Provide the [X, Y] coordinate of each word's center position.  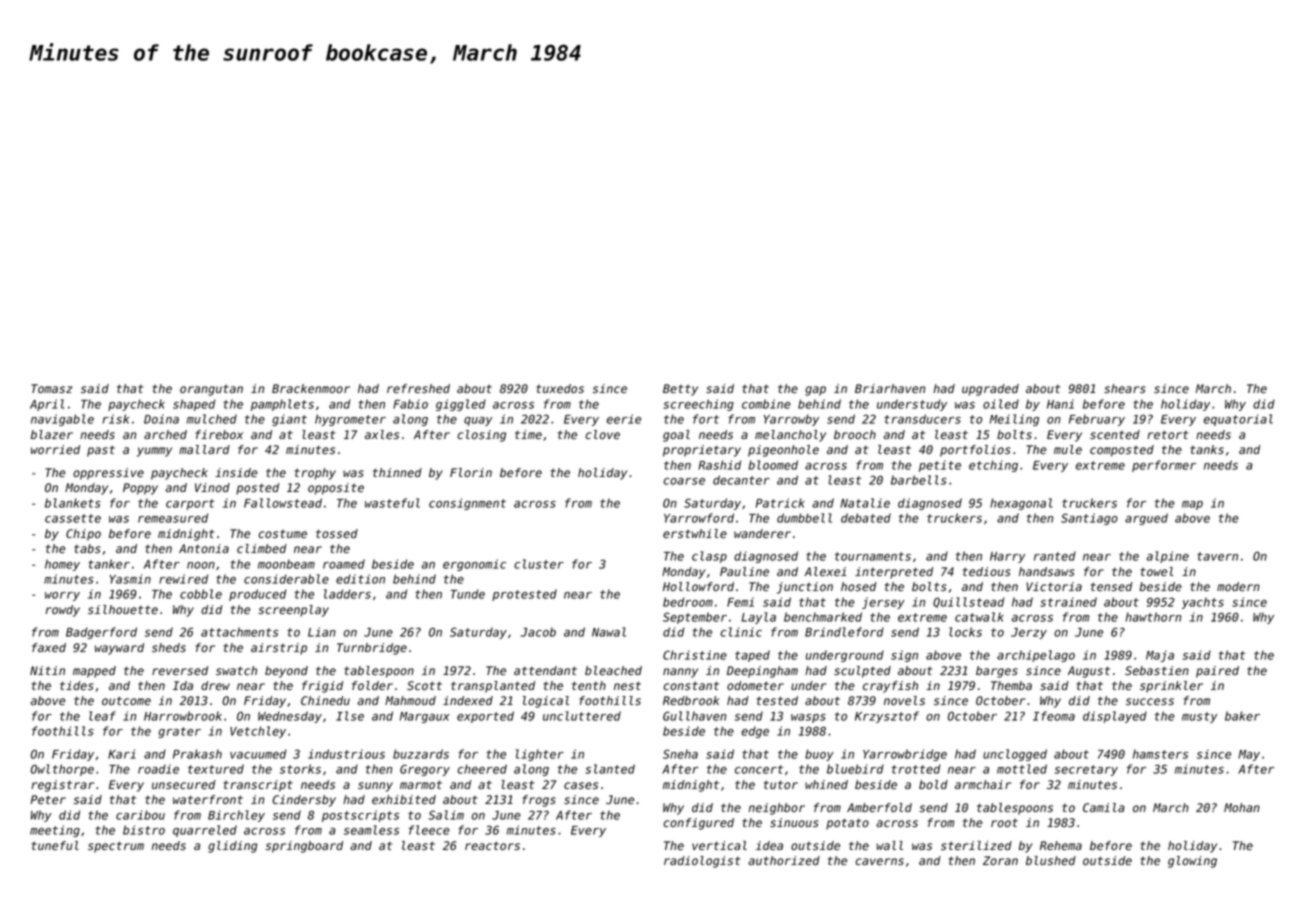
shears [1125, 389]
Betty [680, 390]
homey [62, 565]
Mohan [1242, 807]
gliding [232, 847]
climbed [262, 548]
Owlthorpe [62, 770]
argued [1146, 519]
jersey [883, 603]
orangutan [211, 390]
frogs [539, 801]
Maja [1160, 656]
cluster [539, 564]
